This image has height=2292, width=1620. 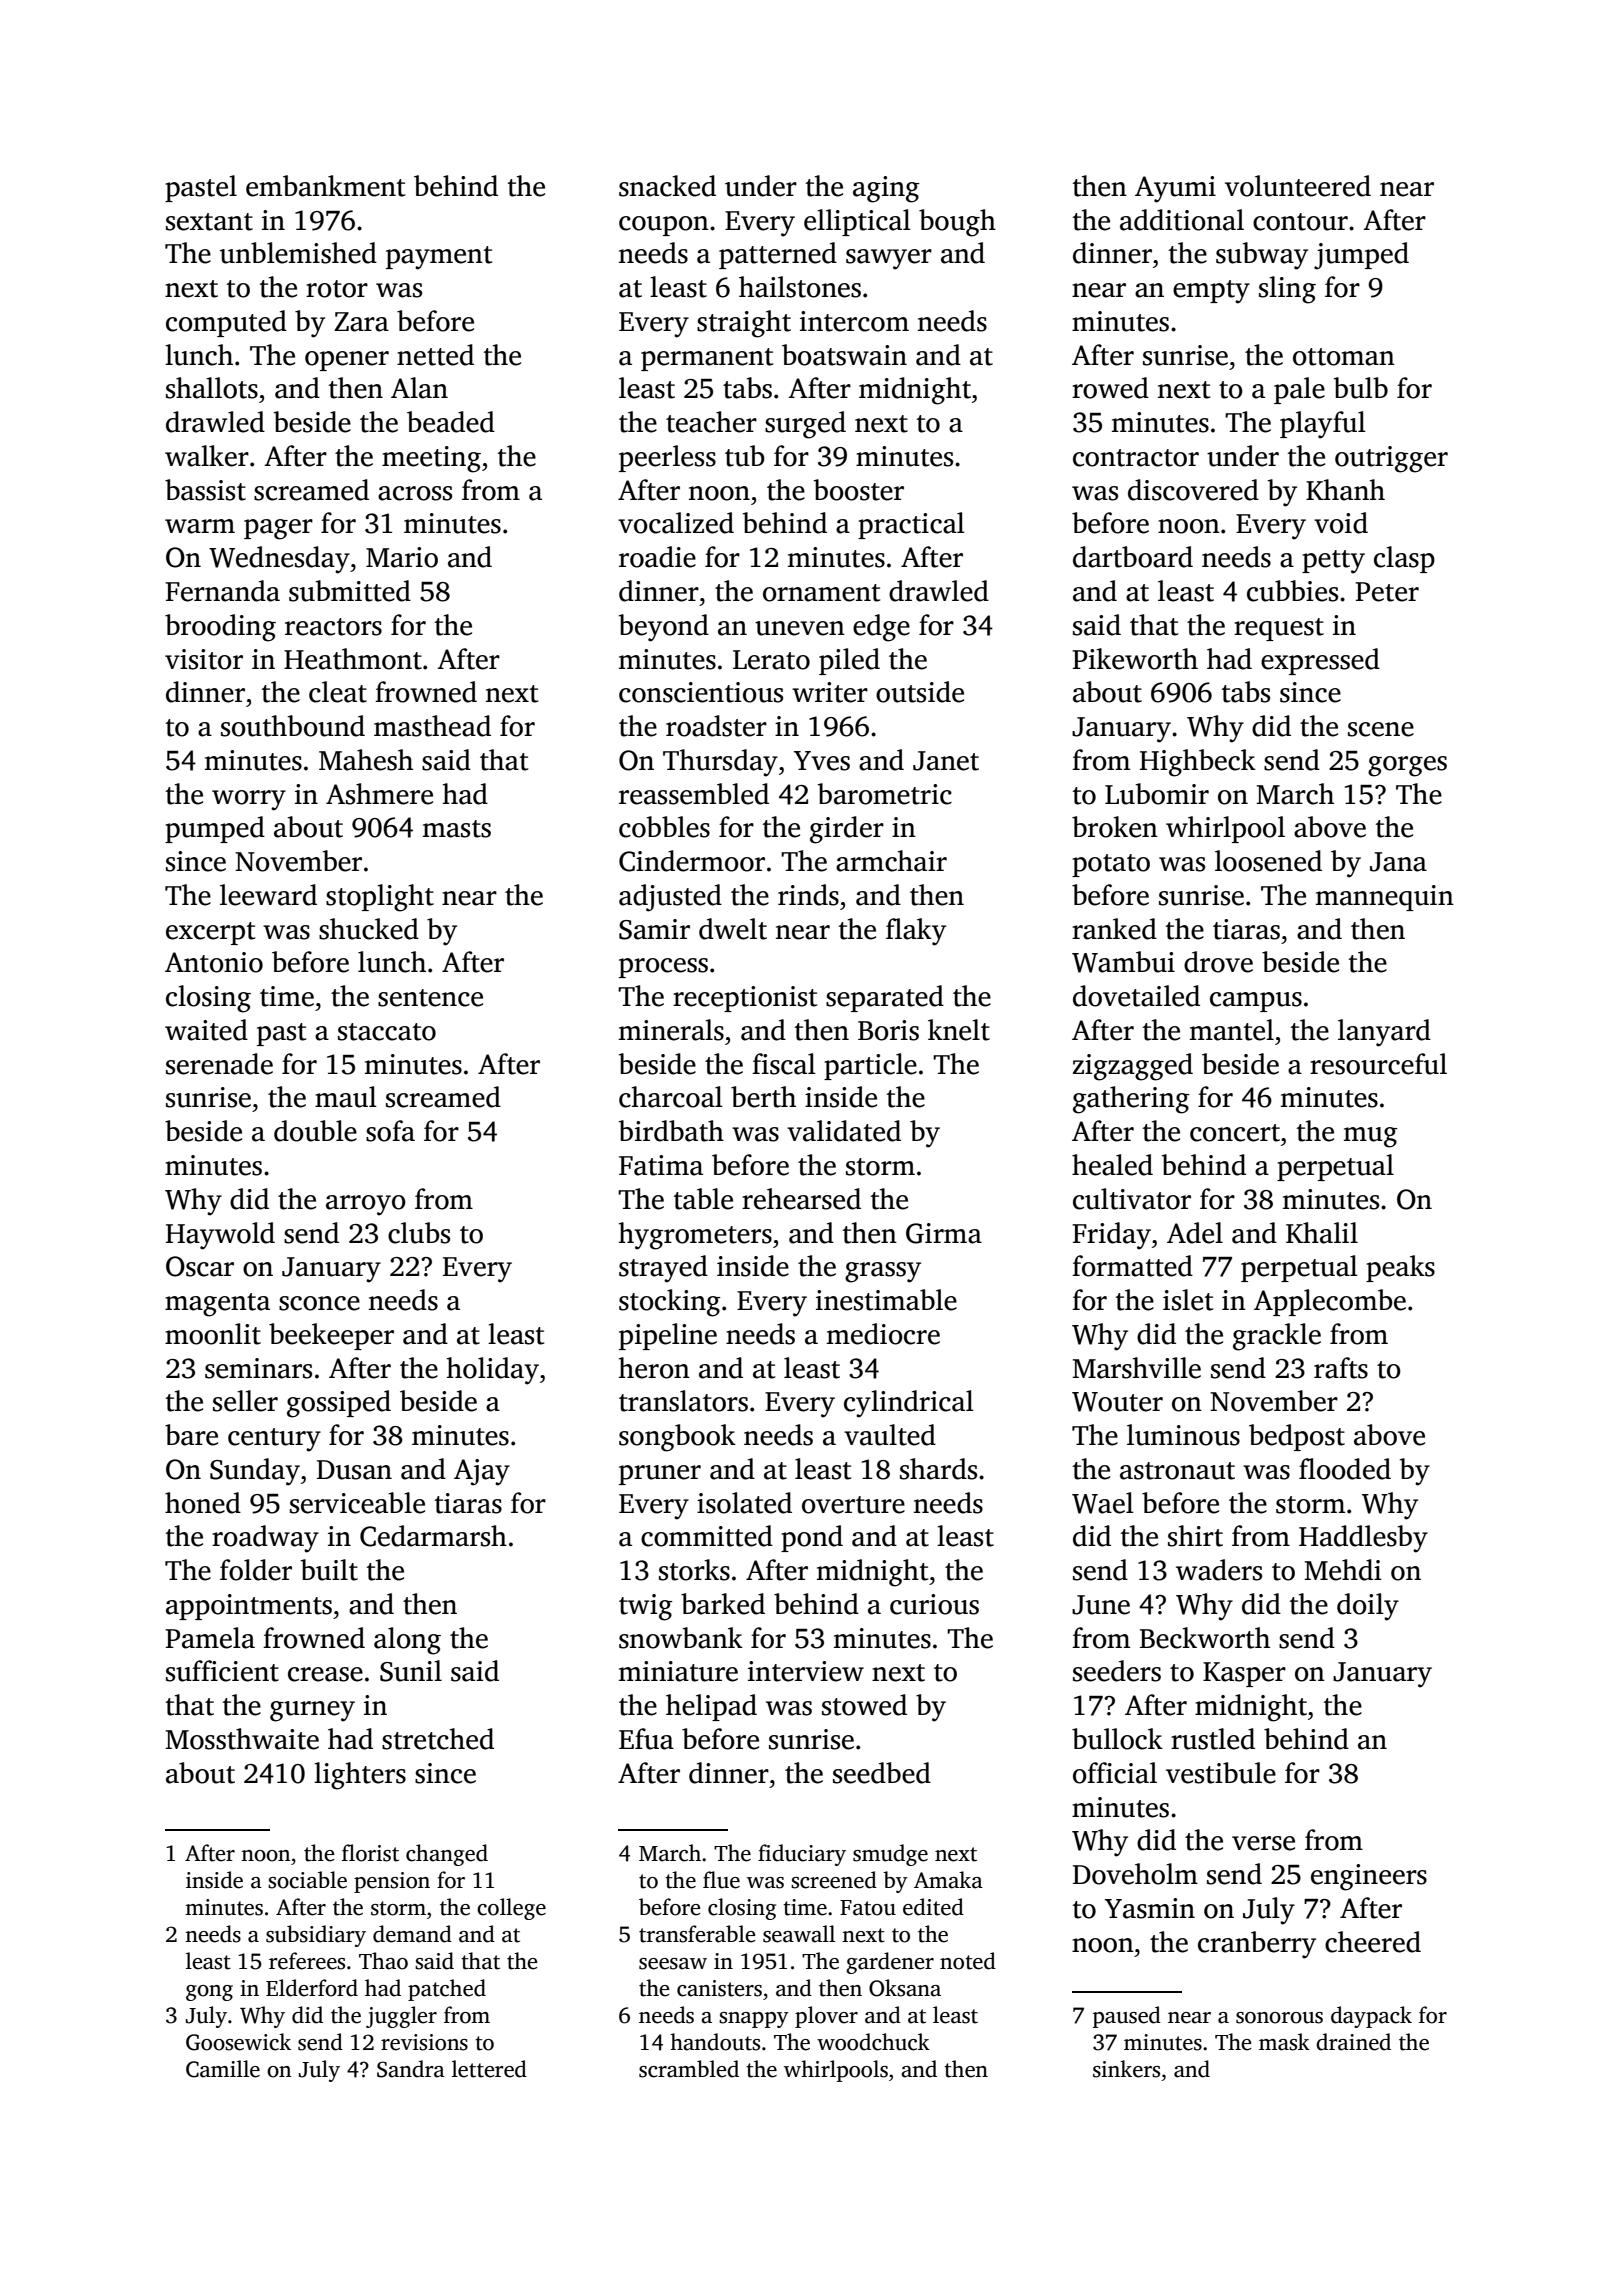 I want to click on astronaut, so click(x=1177, y=1471).
